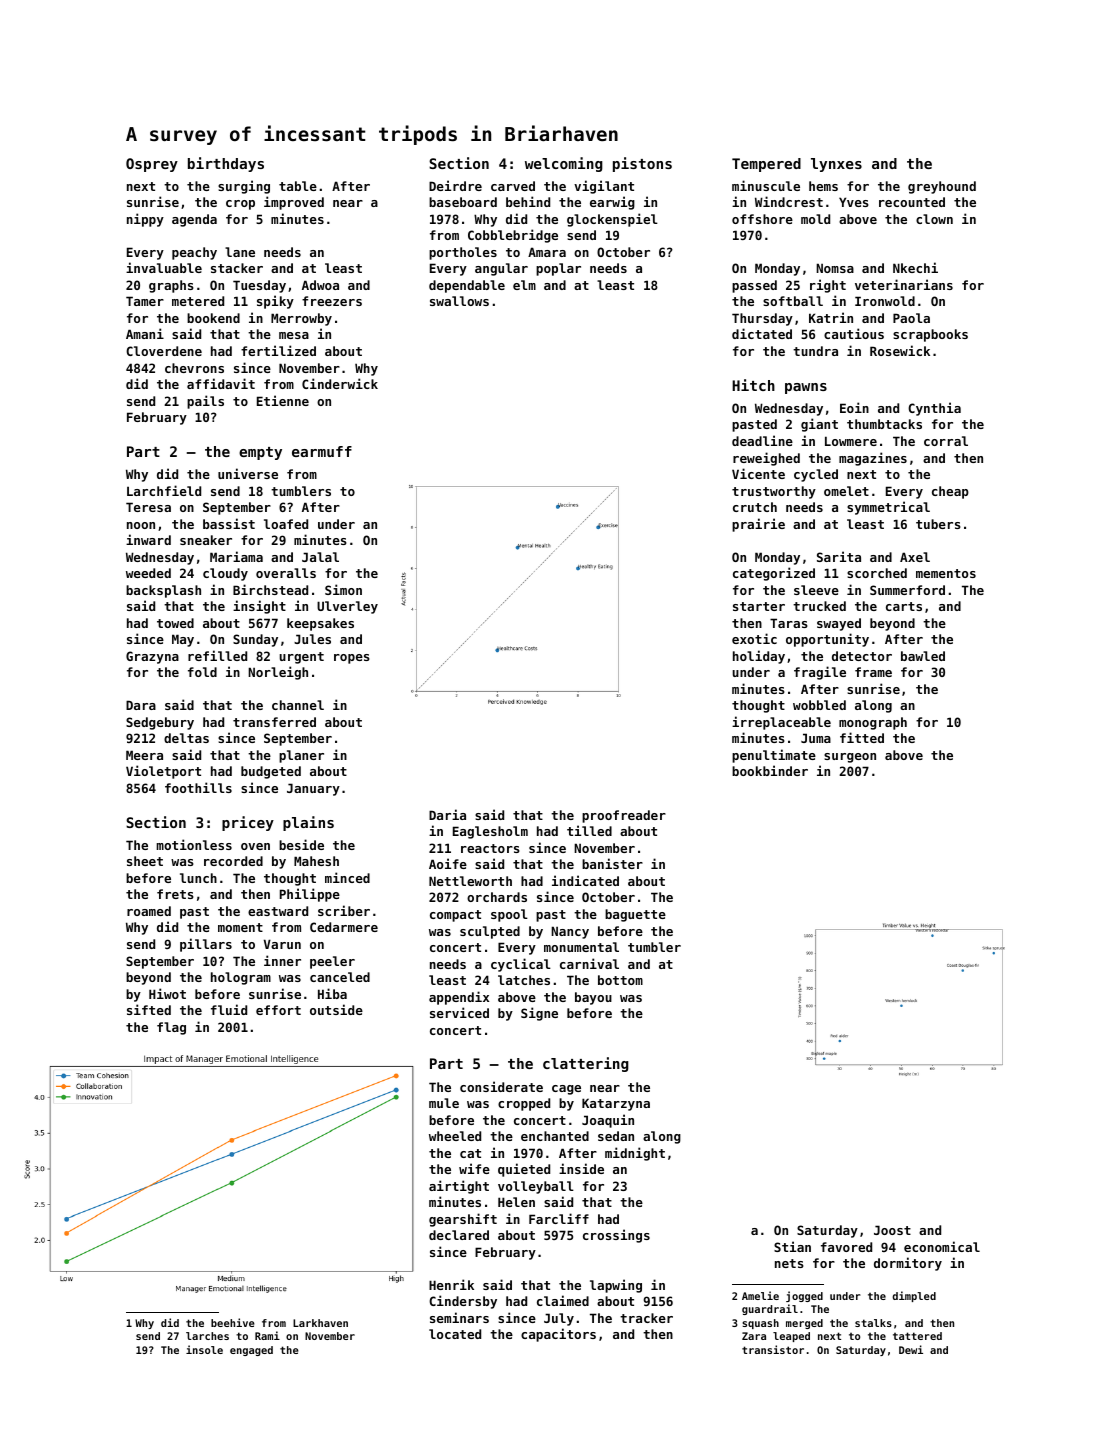  Describe the element at coordinates (563, 1300) in the screenshot. I see `claimed` at that location.
